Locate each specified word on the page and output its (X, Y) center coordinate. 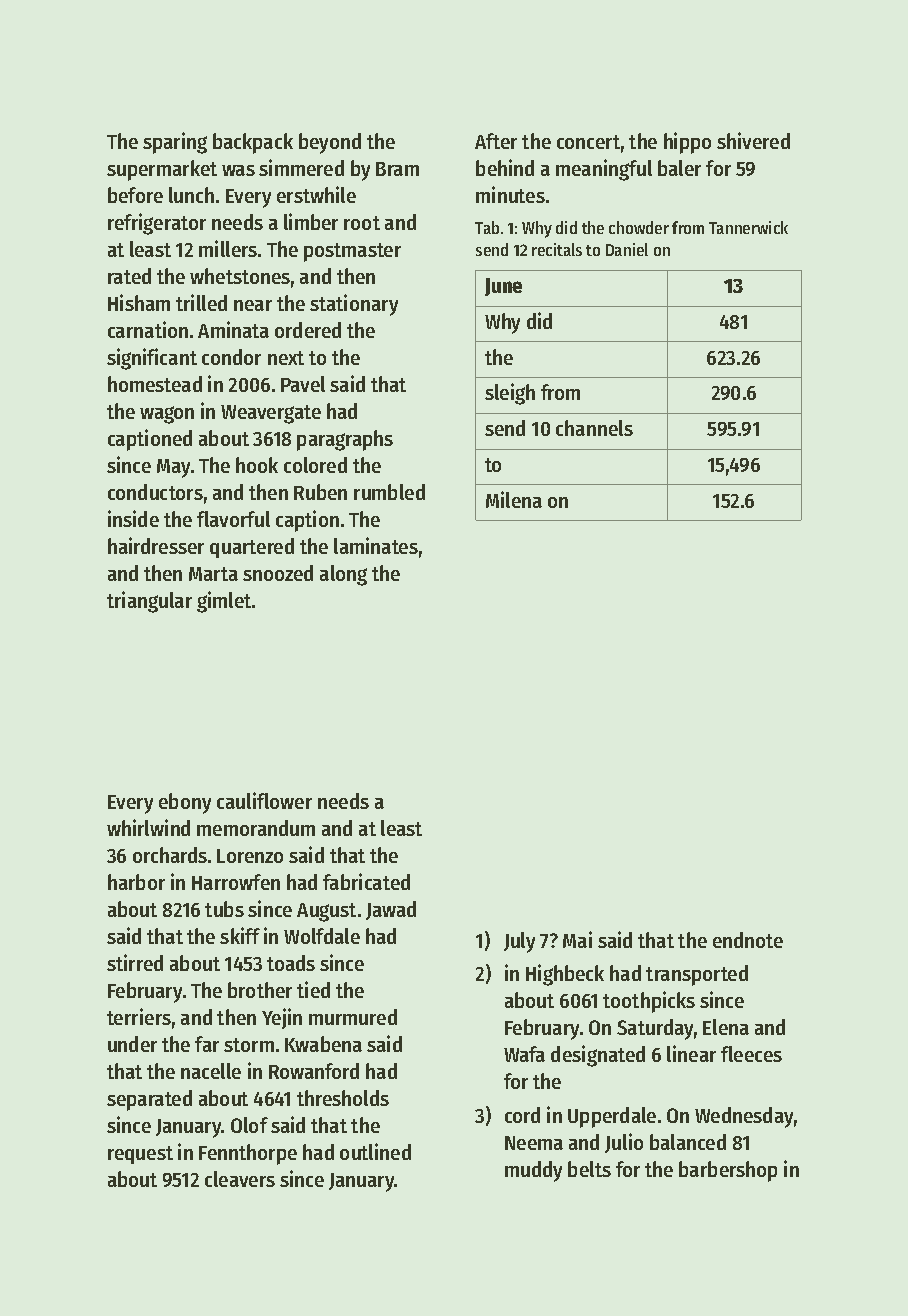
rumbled (389, 492)
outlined (375, 1151)
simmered (301, 167)
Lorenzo (250, 856)
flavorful (233, 519)
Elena (726, 1027)
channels (594, 428)
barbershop (728, 1171)
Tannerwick (748, 227)
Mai (577, 939)
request (140, 1155)
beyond (330, 143)
